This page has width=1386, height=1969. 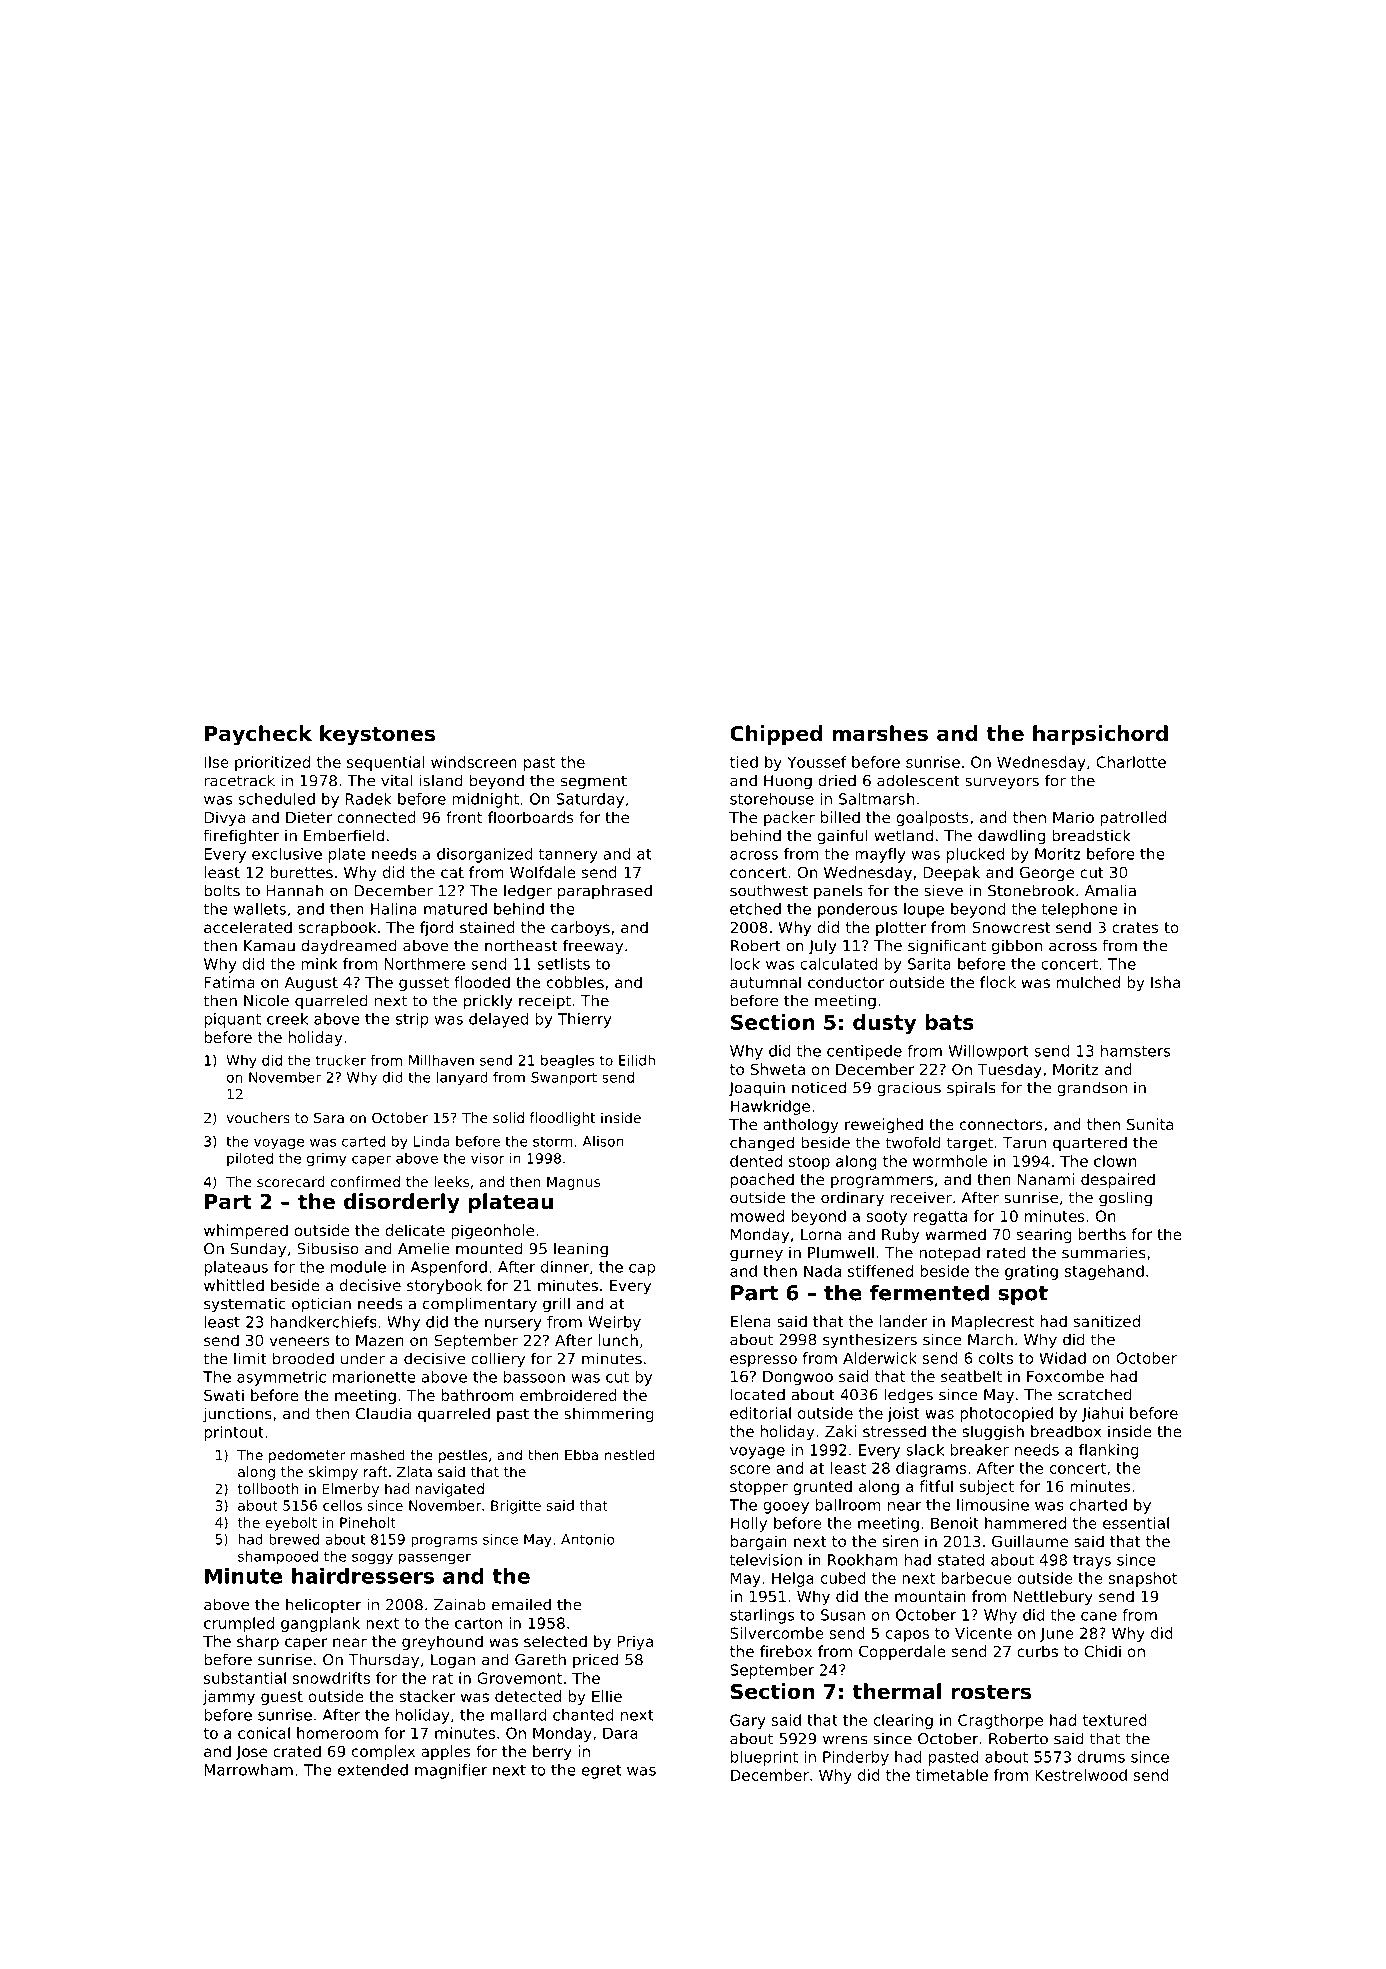 What do you see at coordinates (1023, 1295) in the page?
I see `spot` at bounding box center [1023, 1295].
